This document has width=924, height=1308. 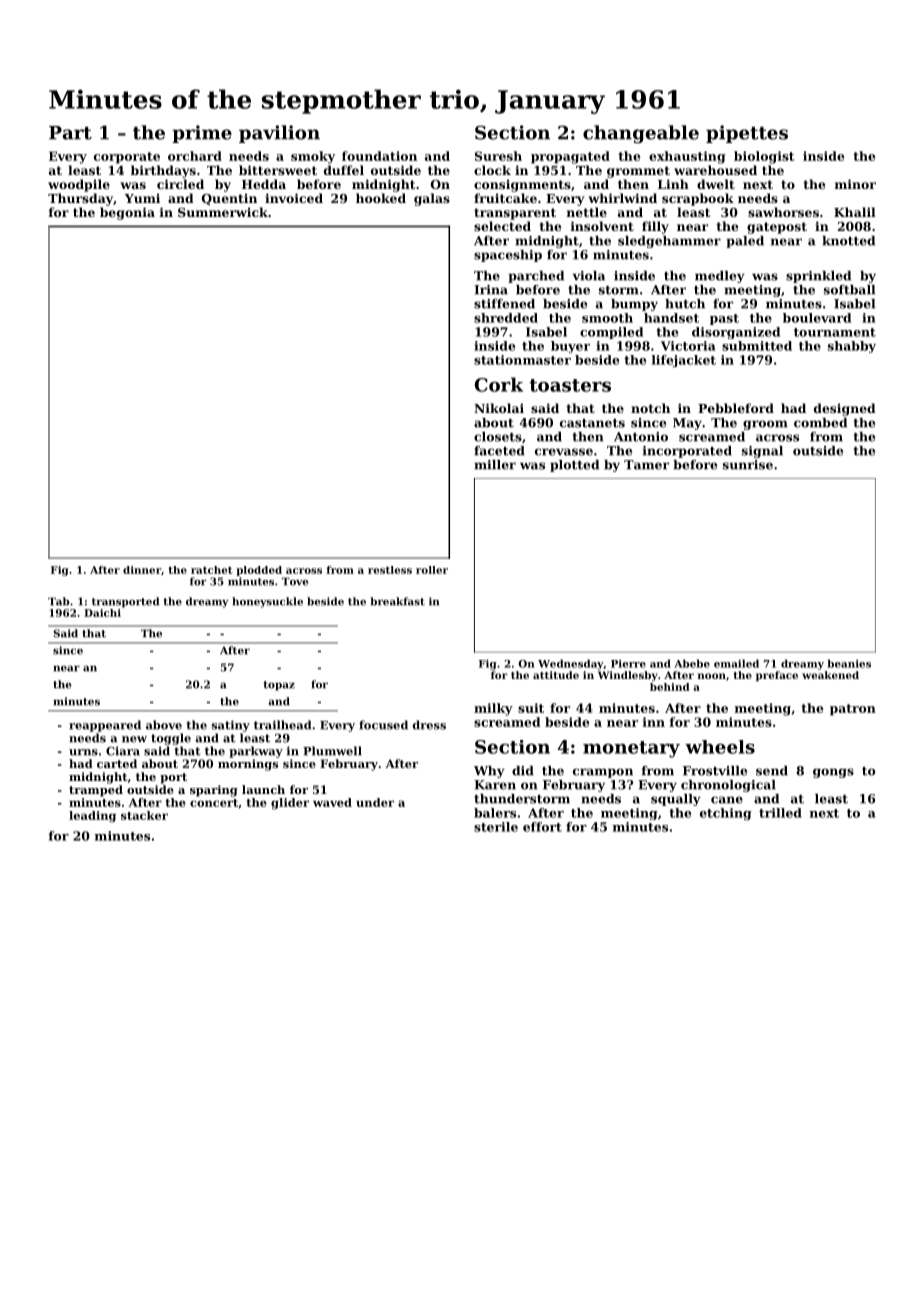 What do you see at coordinates (499, 408) in the document?
I see `Nikolai` at bounding box center [499, 408].
